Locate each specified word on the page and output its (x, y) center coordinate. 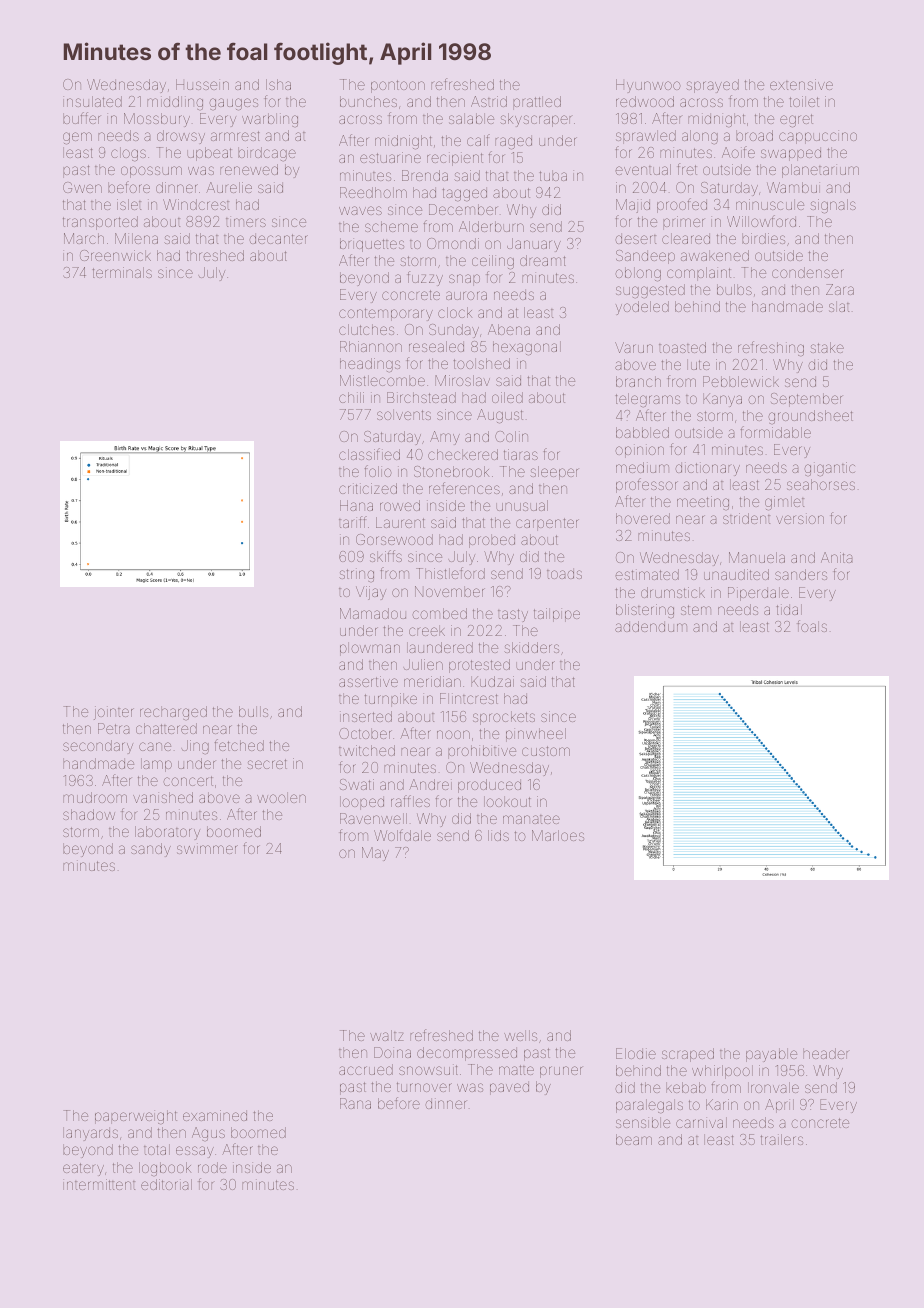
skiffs (386, 556)
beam (634, 1139)
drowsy (181, 137)
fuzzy (425, 278)
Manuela (757, 557)
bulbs (734, 289)
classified (369, 454)
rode (212, 1167)
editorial (166, 1184)
